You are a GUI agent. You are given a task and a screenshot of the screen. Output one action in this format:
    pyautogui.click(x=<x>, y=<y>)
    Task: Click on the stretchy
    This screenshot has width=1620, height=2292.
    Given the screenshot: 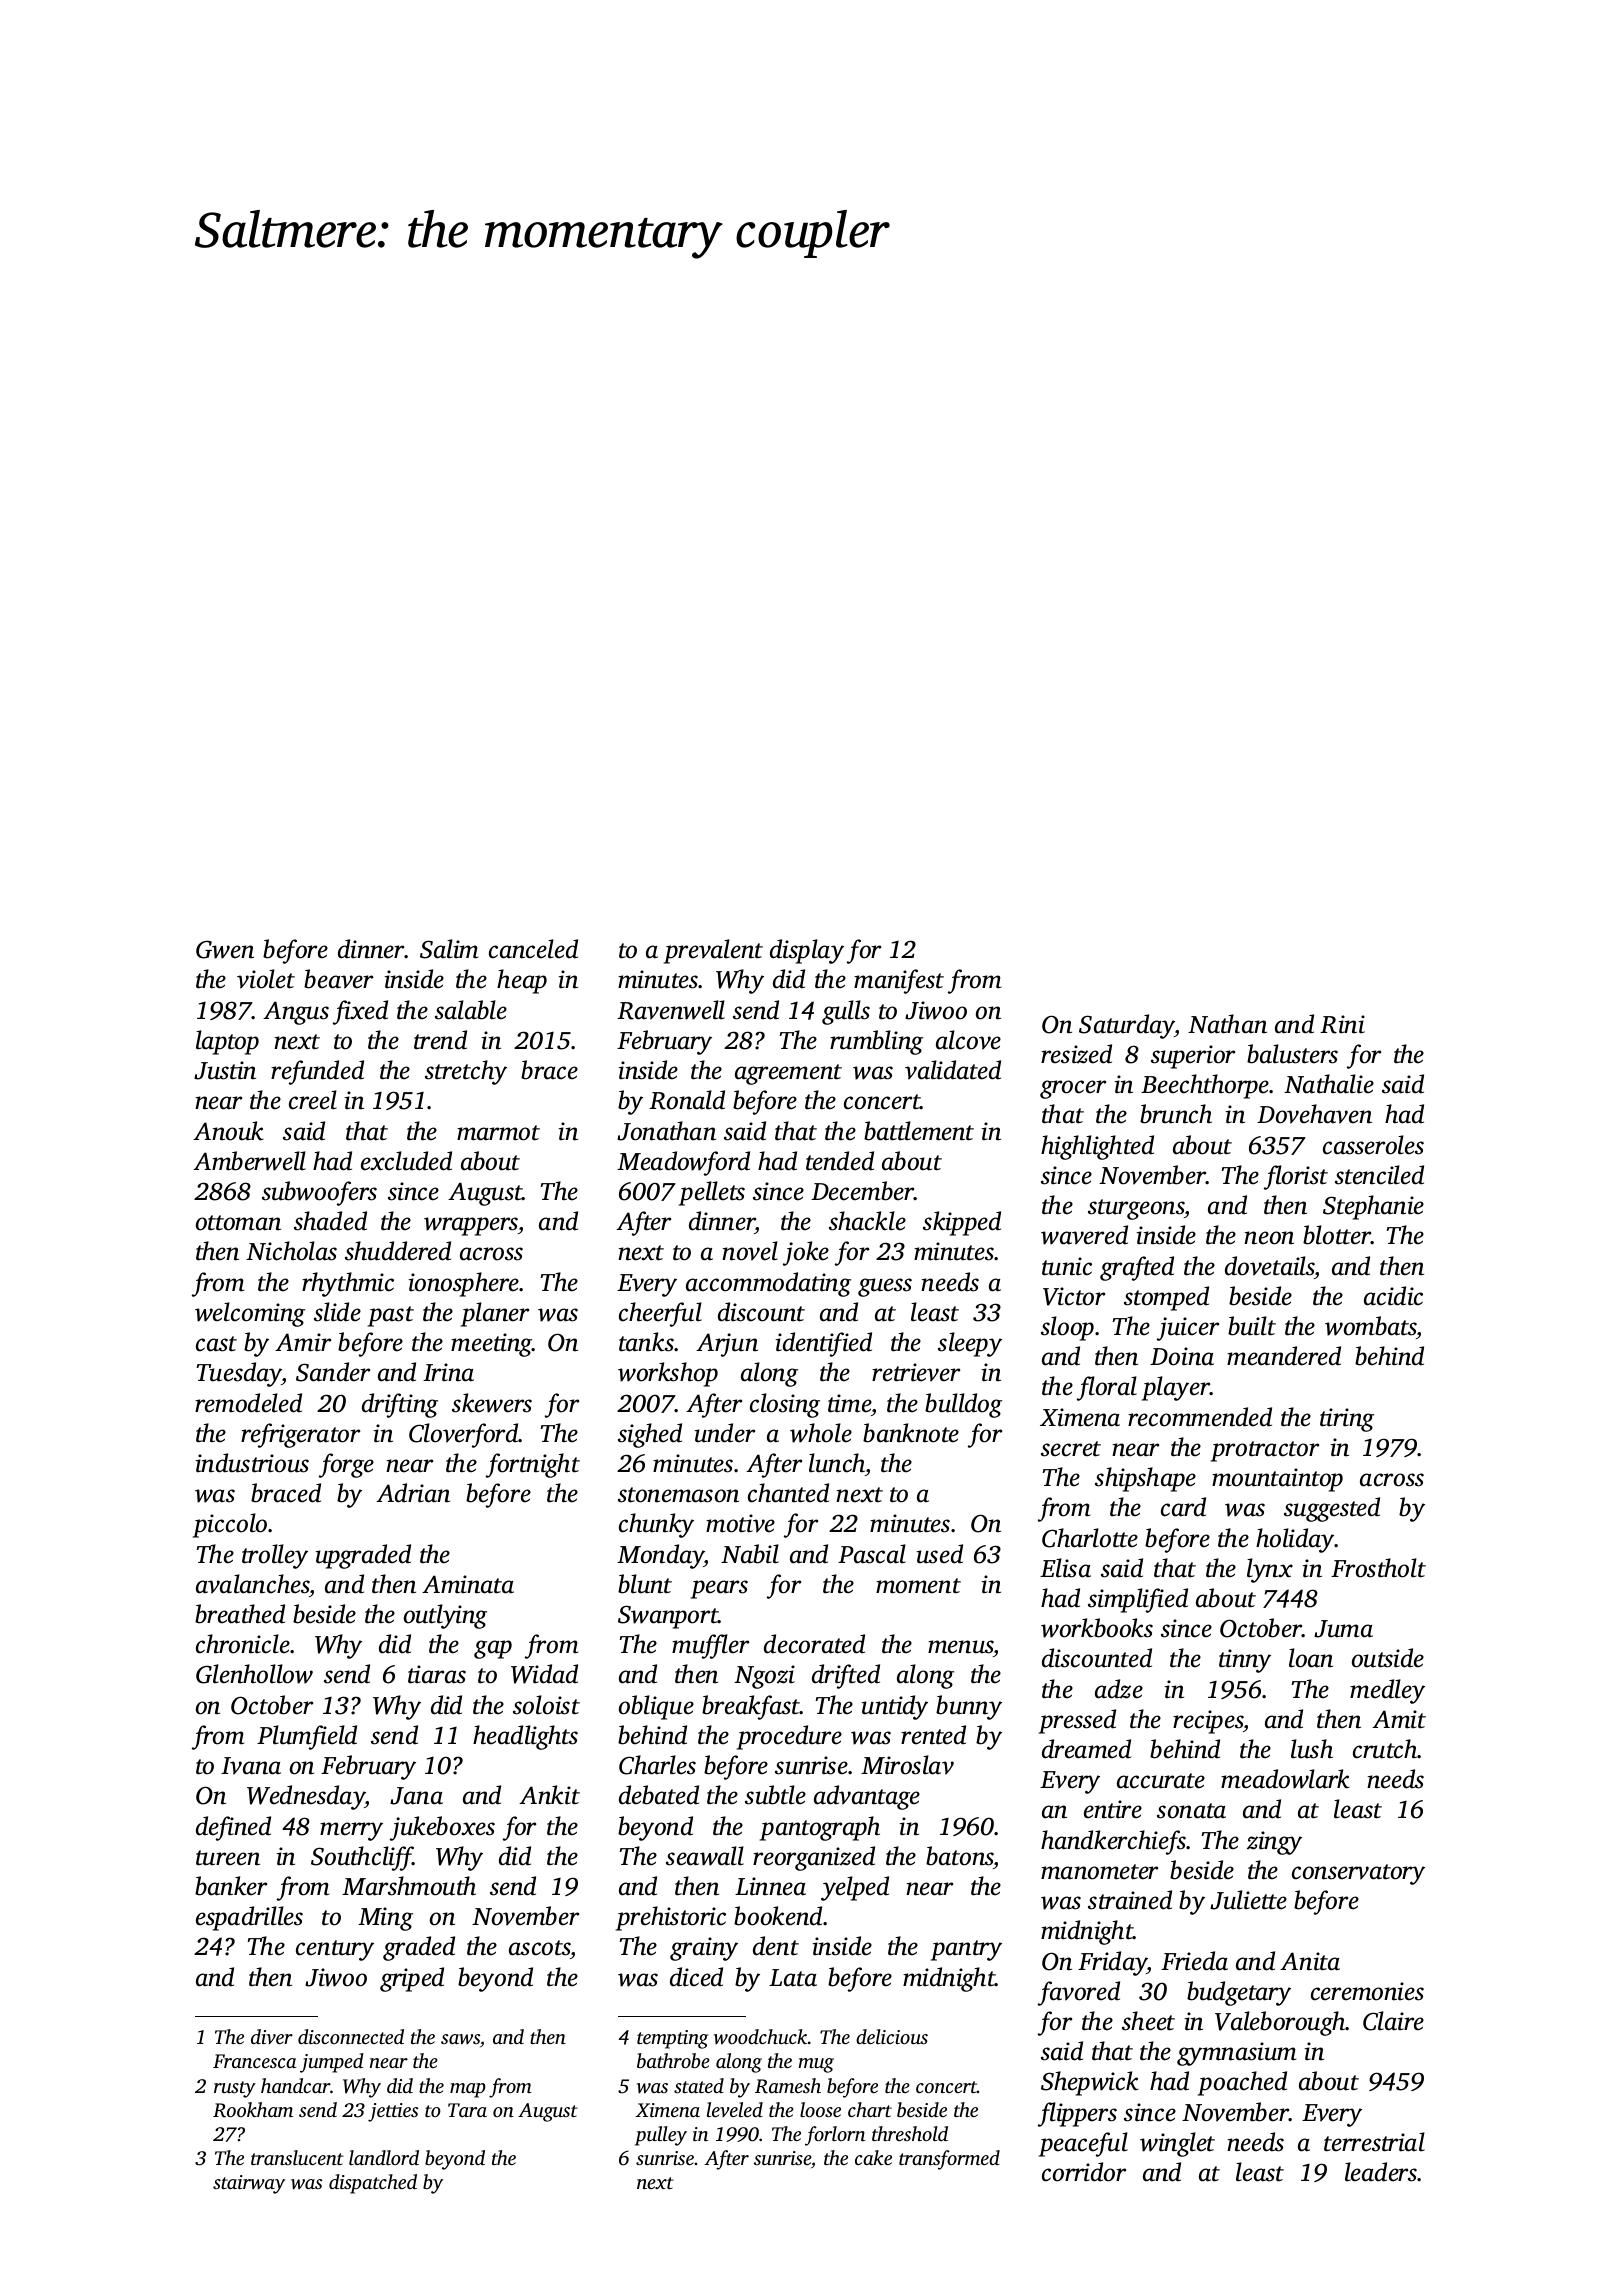 What is the action you would take?
    pyautogui.click(x=466, y=1072)
